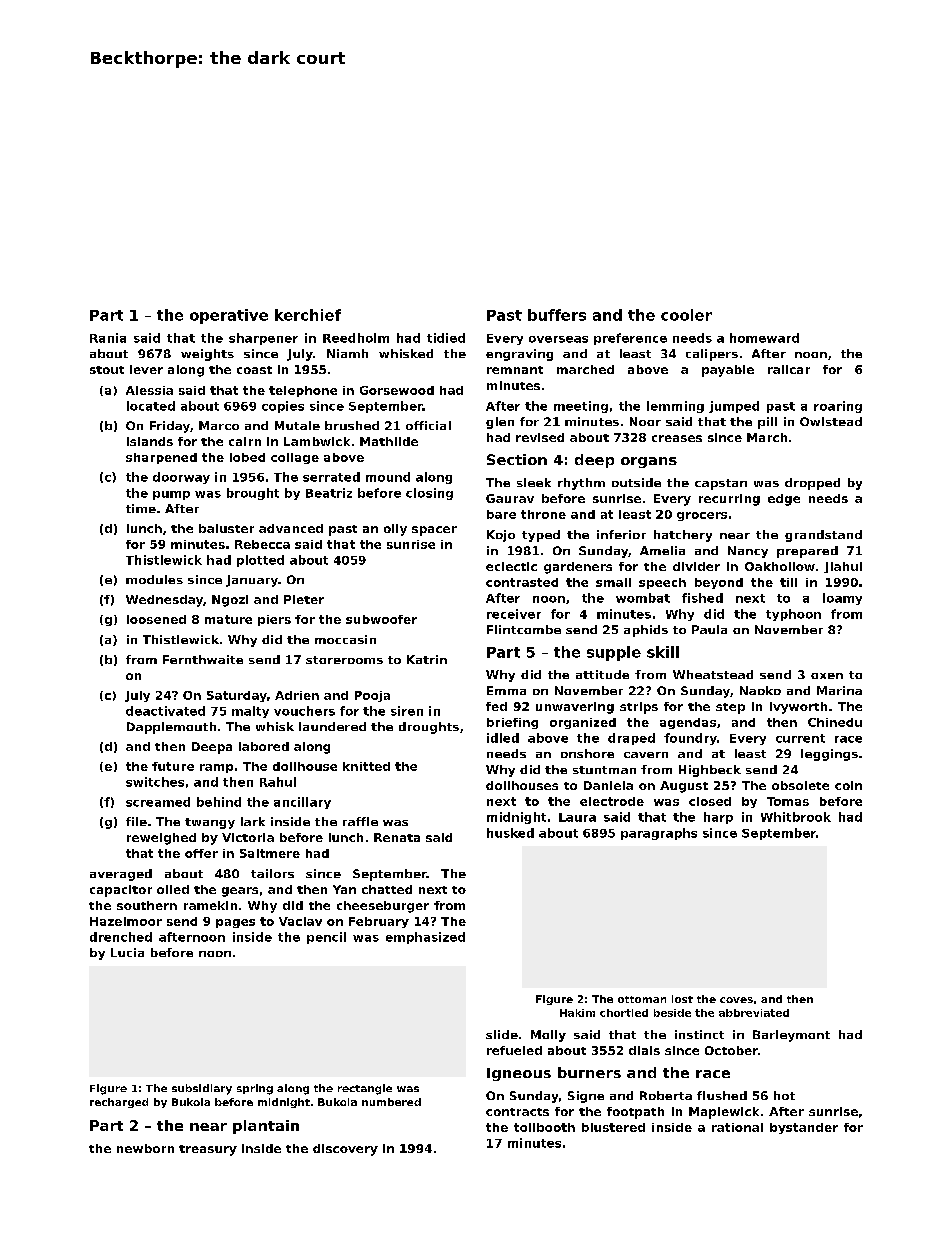 The image size is (952, 1233). Describe the element at coordinates (308, 315) in the screenshot. I see `kerchief` at that location.
